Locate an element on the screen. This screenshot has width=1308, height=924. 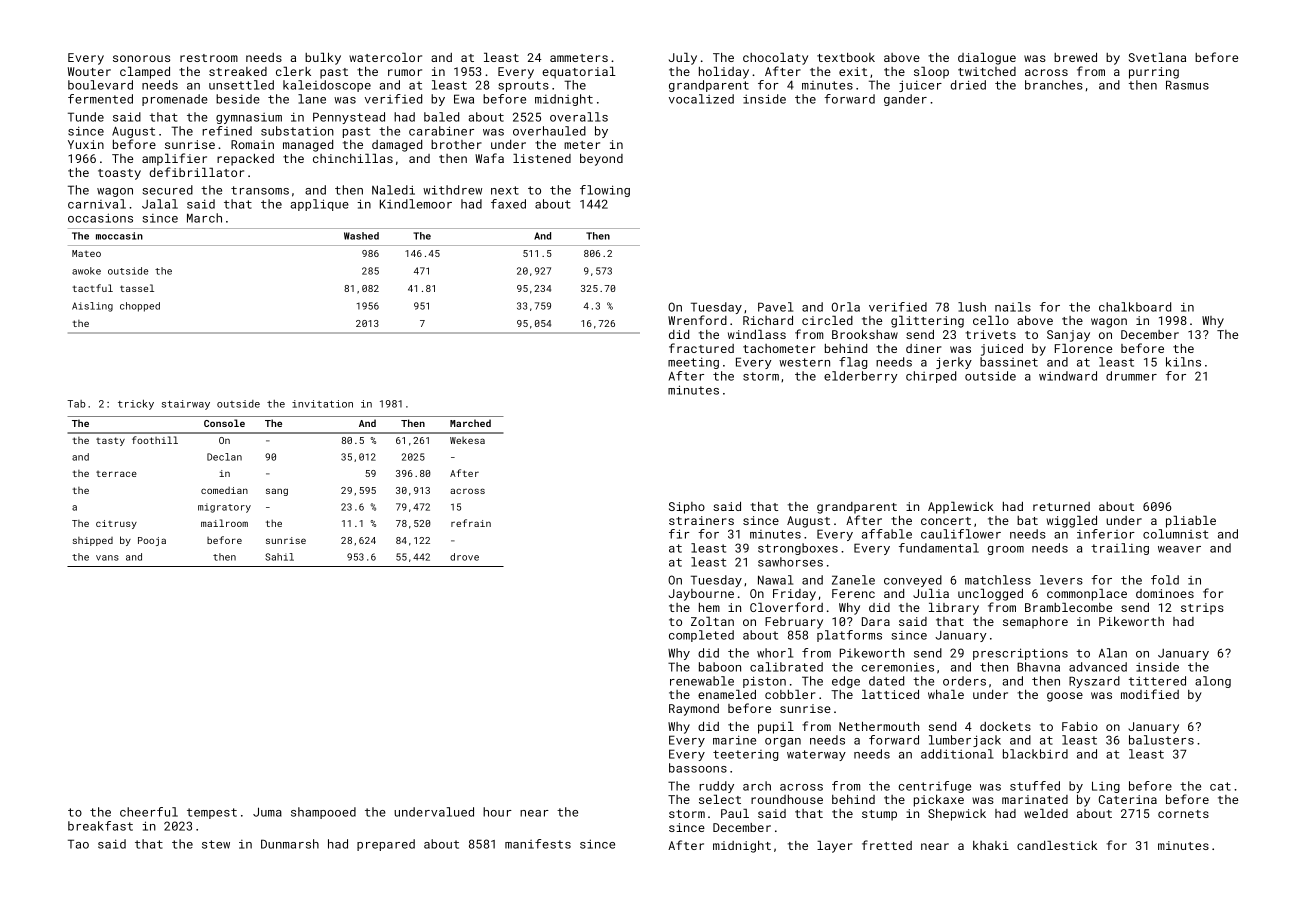
Svetlana is located at coordinates (1157, 57).
